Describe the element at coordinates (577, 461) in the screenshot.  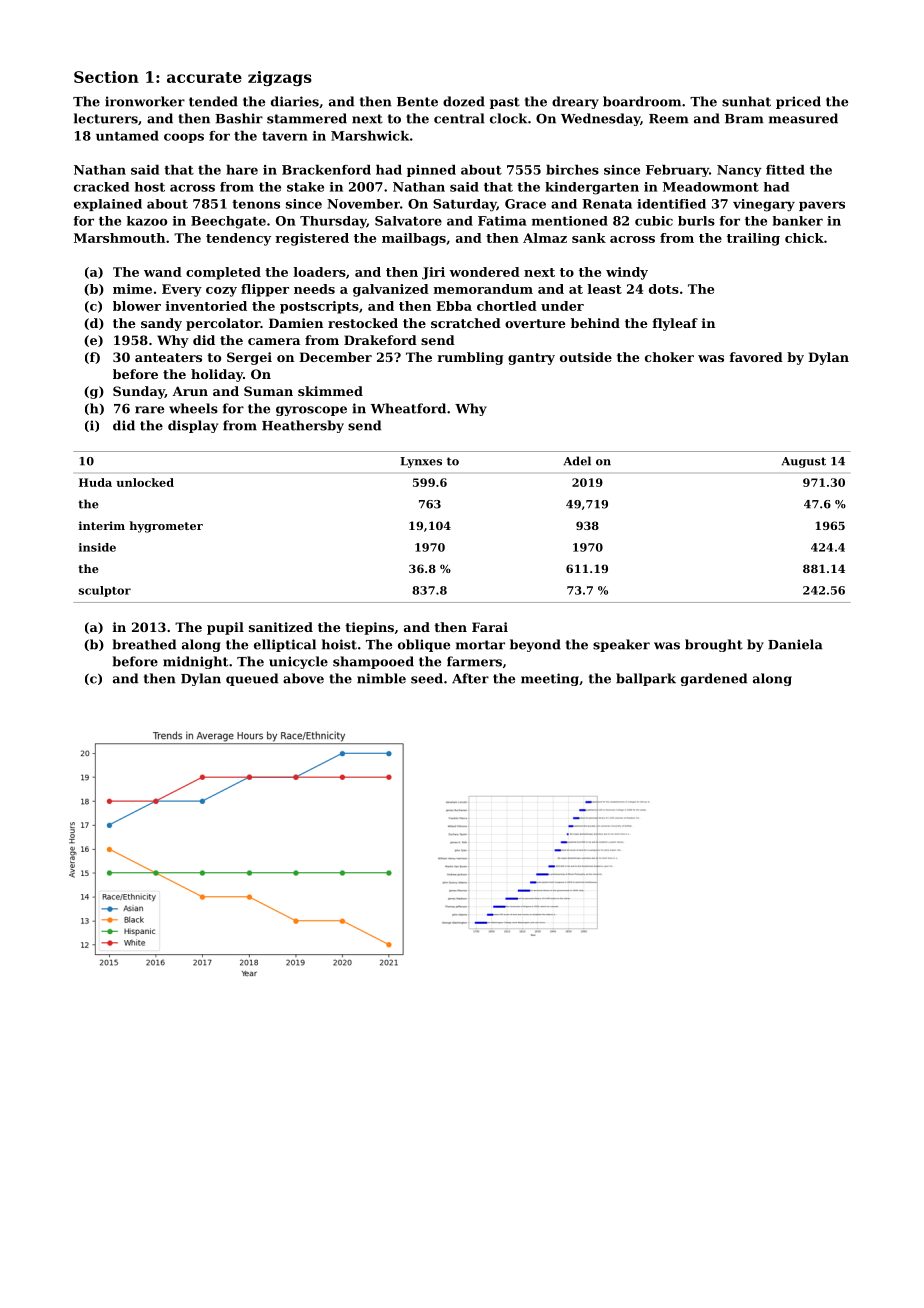
I see `Adel` at that location.
